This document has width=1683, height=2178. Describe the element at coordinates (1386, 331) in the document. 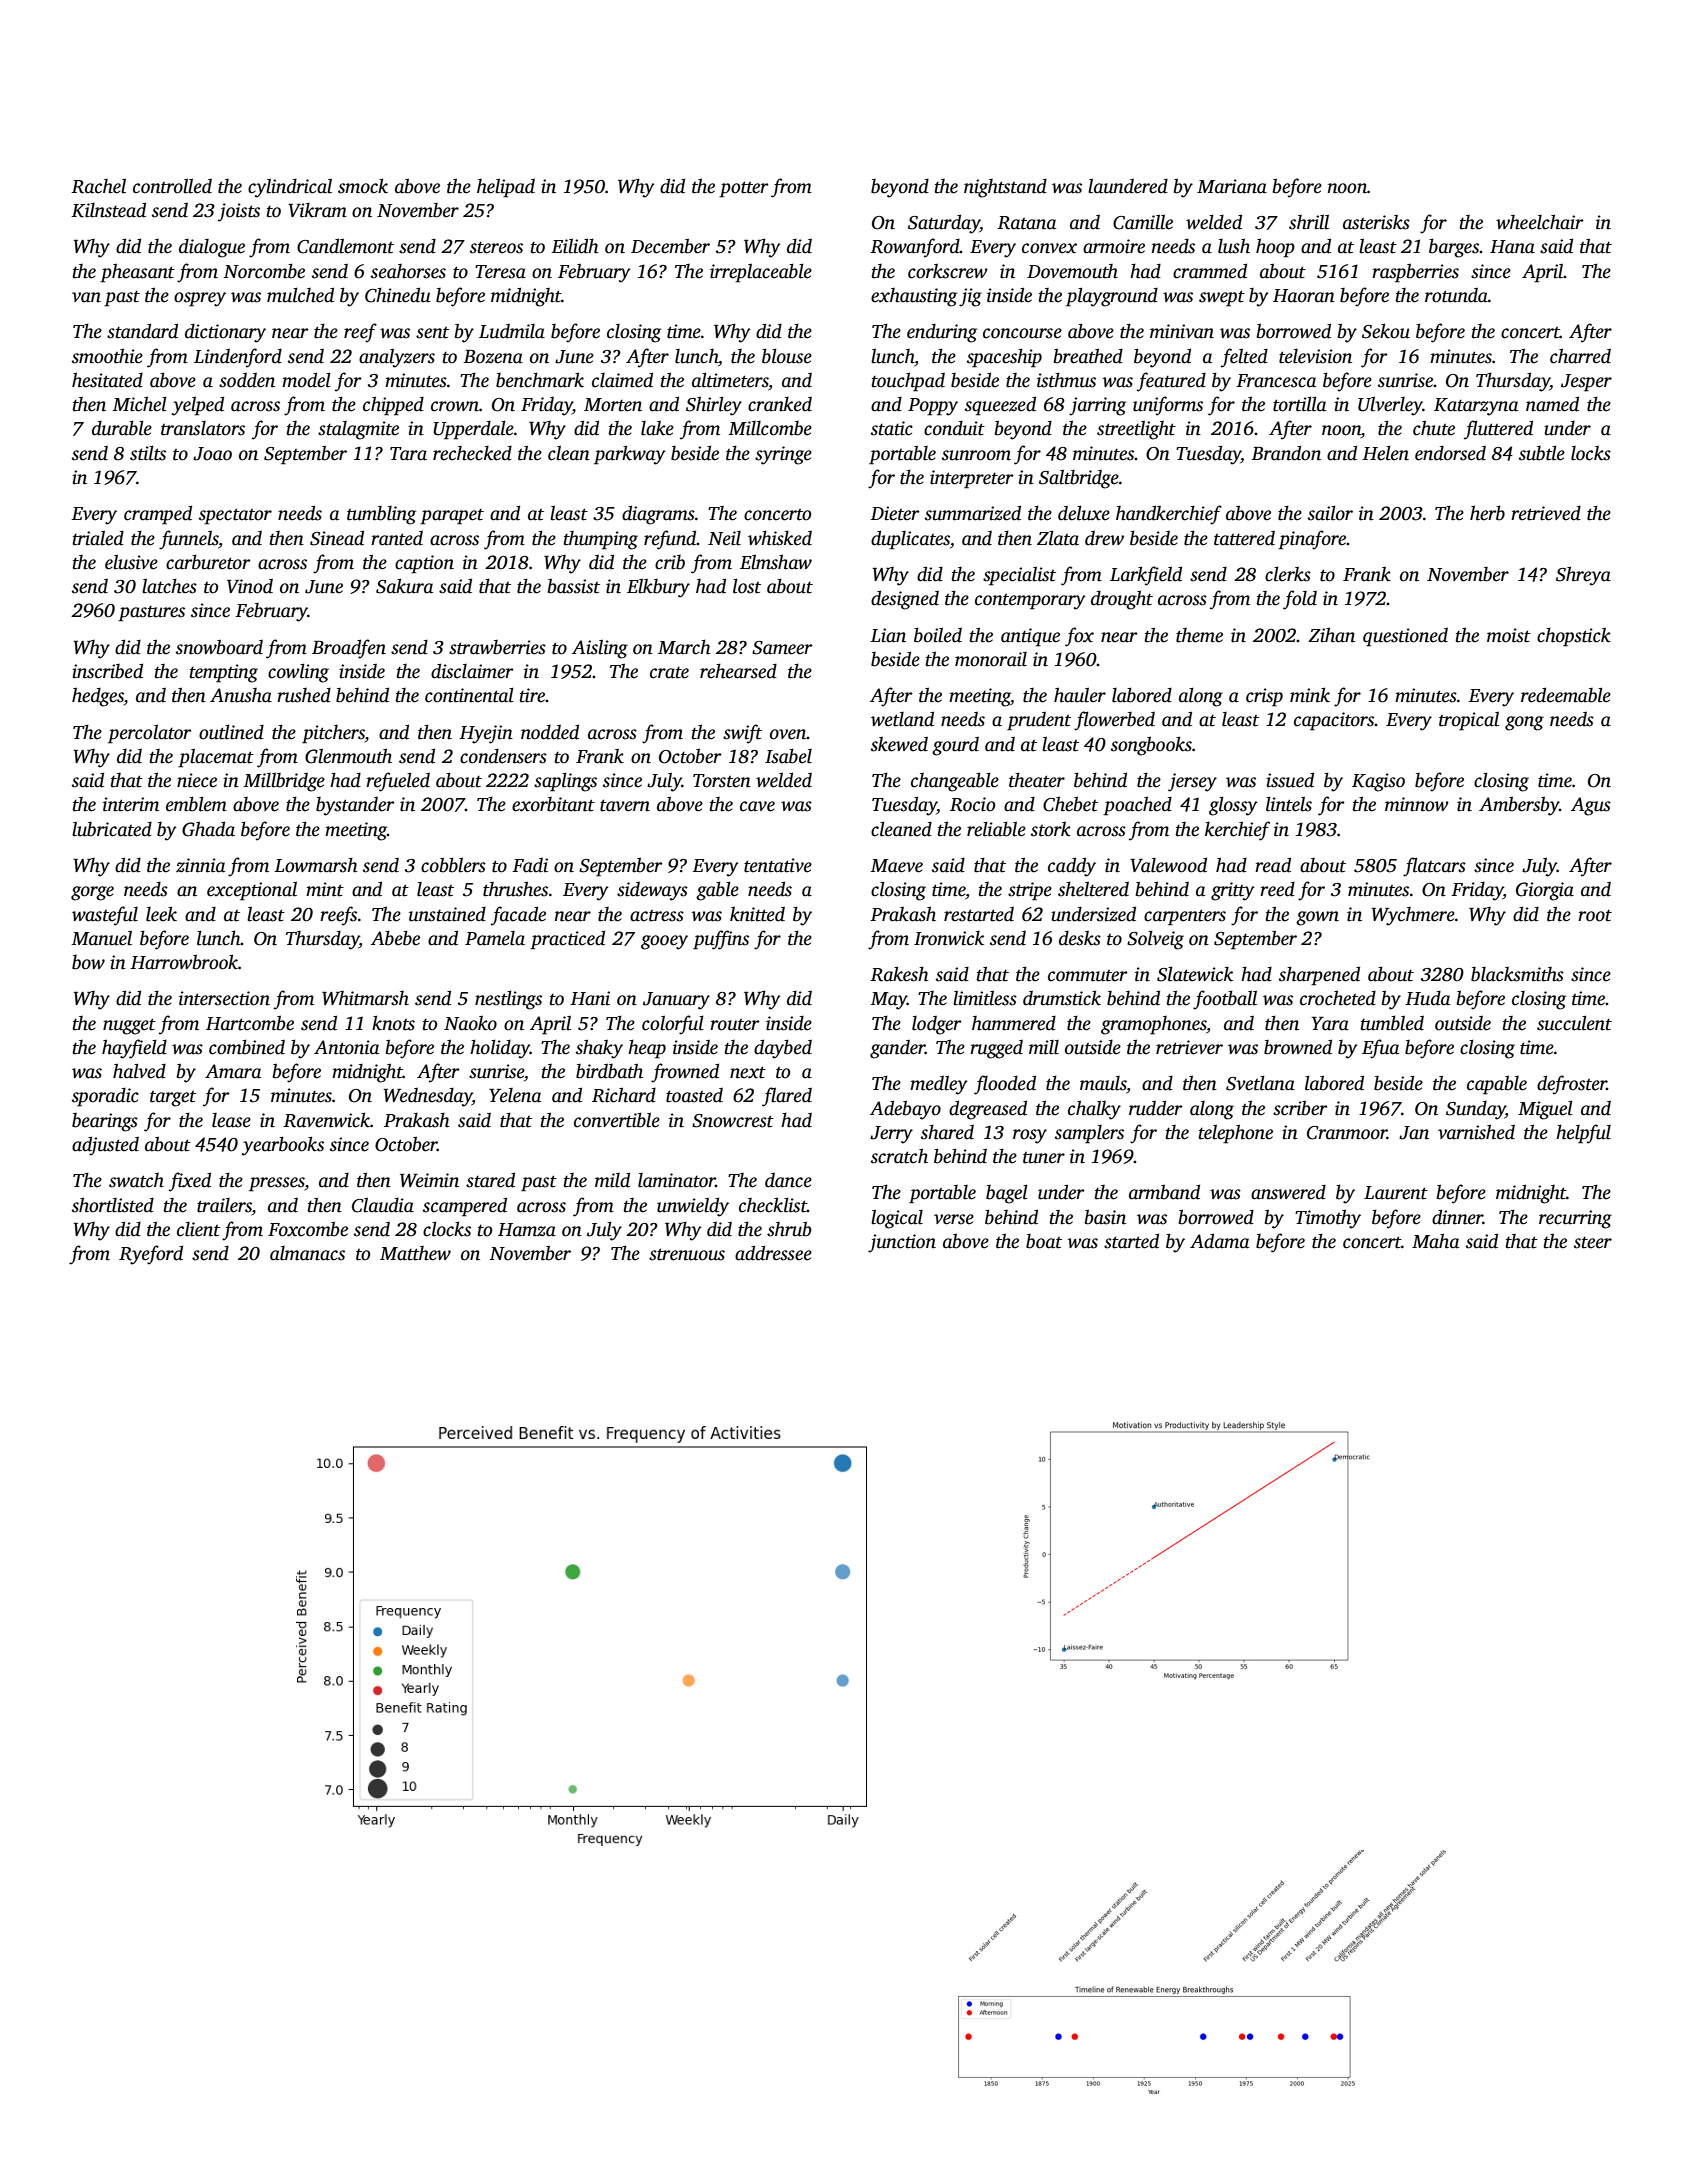

I see `Sekou` at that location.
